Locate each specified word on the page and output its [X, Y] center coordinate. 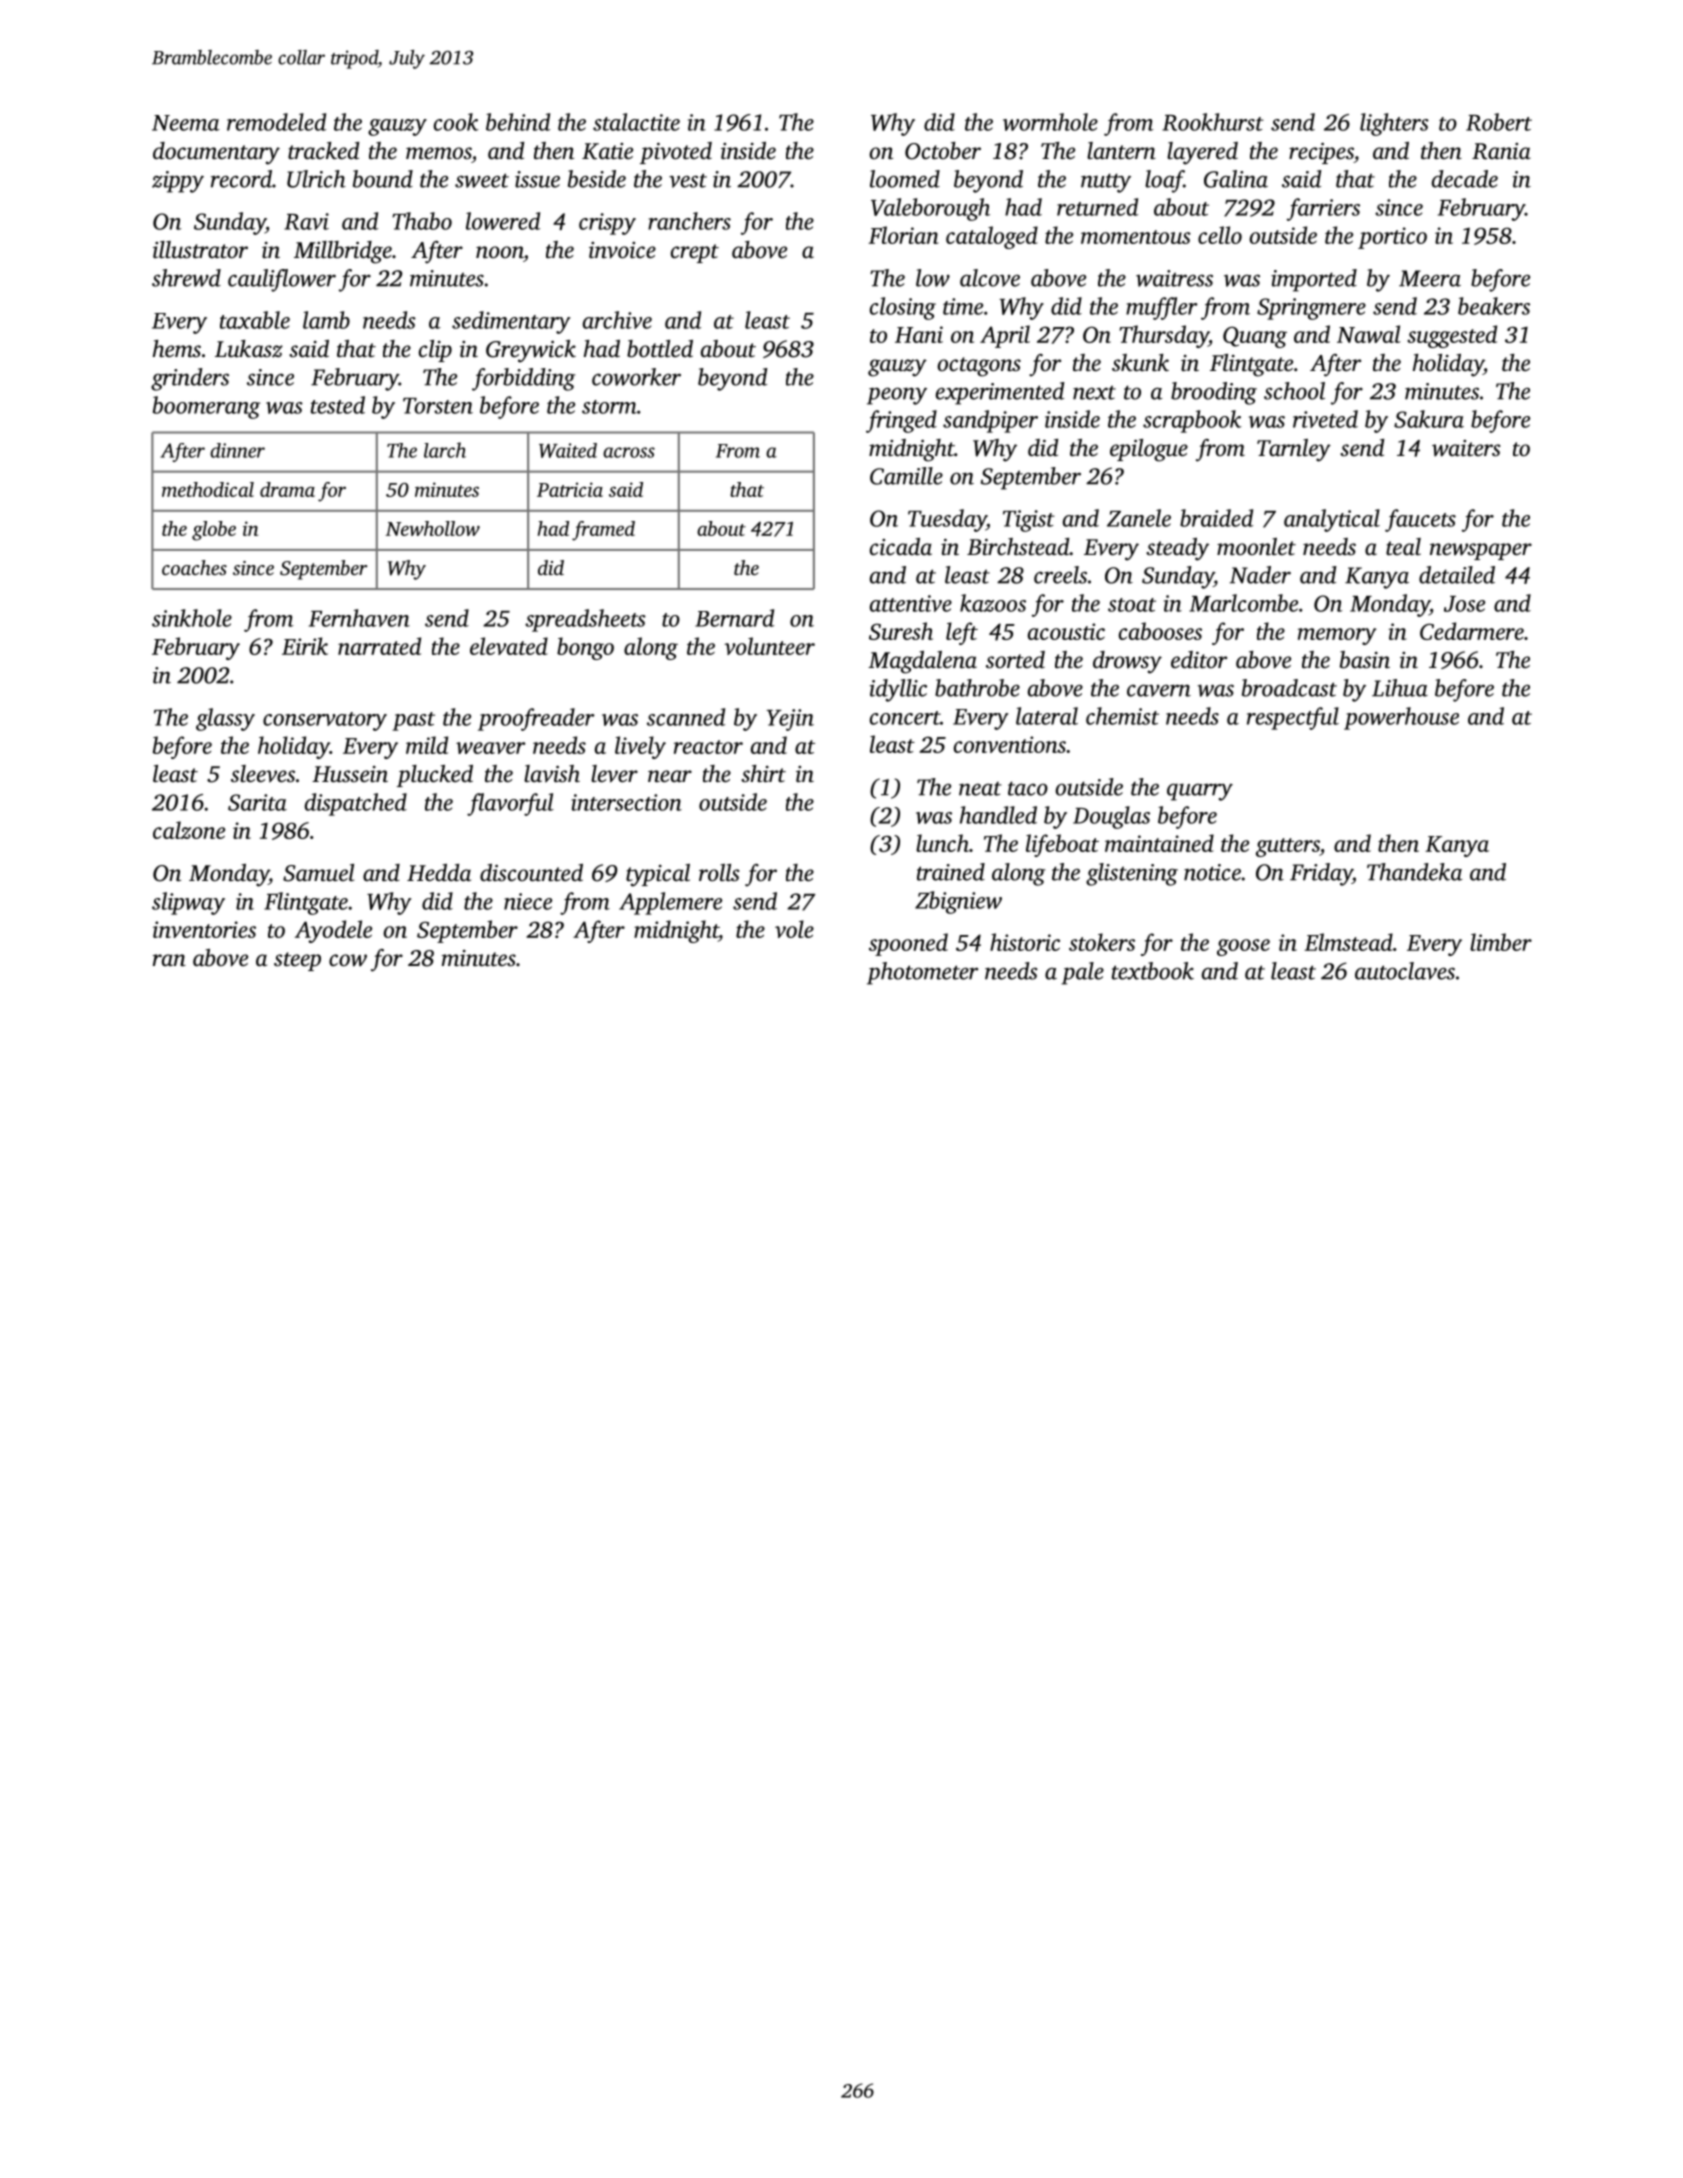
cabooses [1160, 631]
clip [435, 351]
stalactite [636, 122]
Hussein [350, 774]
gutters [1288, 847]
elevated [509, 646]
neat [980, 789]
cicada [901, 547]
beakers [1494, 306]
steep [297, 961]
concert [905, 718]
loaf [1164, 181]
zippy [178, 182]
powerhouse [1401, 718]
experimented [1000, 393]
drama [287, 489]
